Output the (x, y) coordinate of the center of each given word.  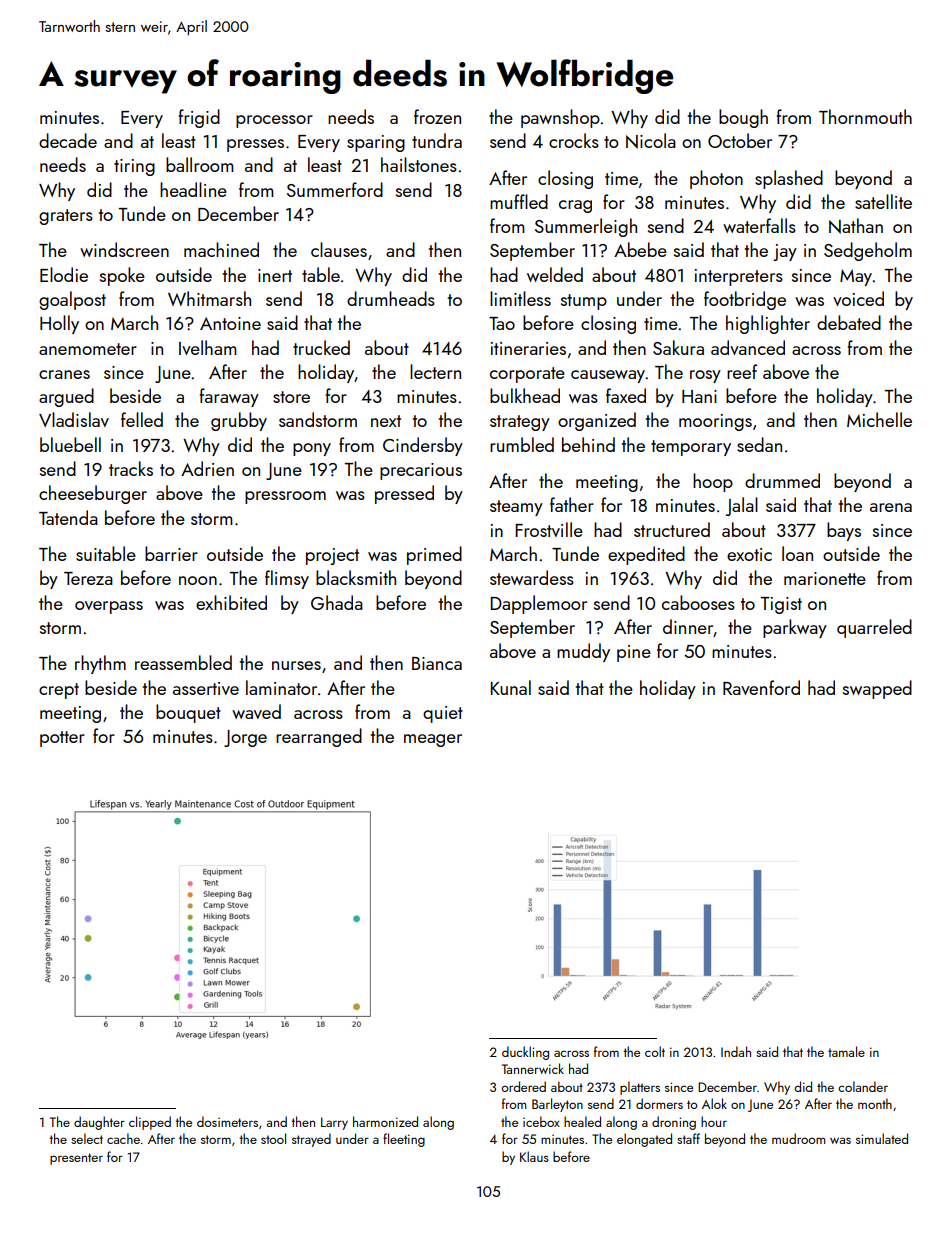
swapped (877, 689)
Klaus (534, 1156)
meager (433, 740)
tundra (437, 140)
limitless (520, 298)
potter (62, 739)
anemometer (88, 349)
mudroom (798, 1138)
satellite (883, 201)
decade (68, 140)
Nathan (856, 226)
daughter (99, 1123)
